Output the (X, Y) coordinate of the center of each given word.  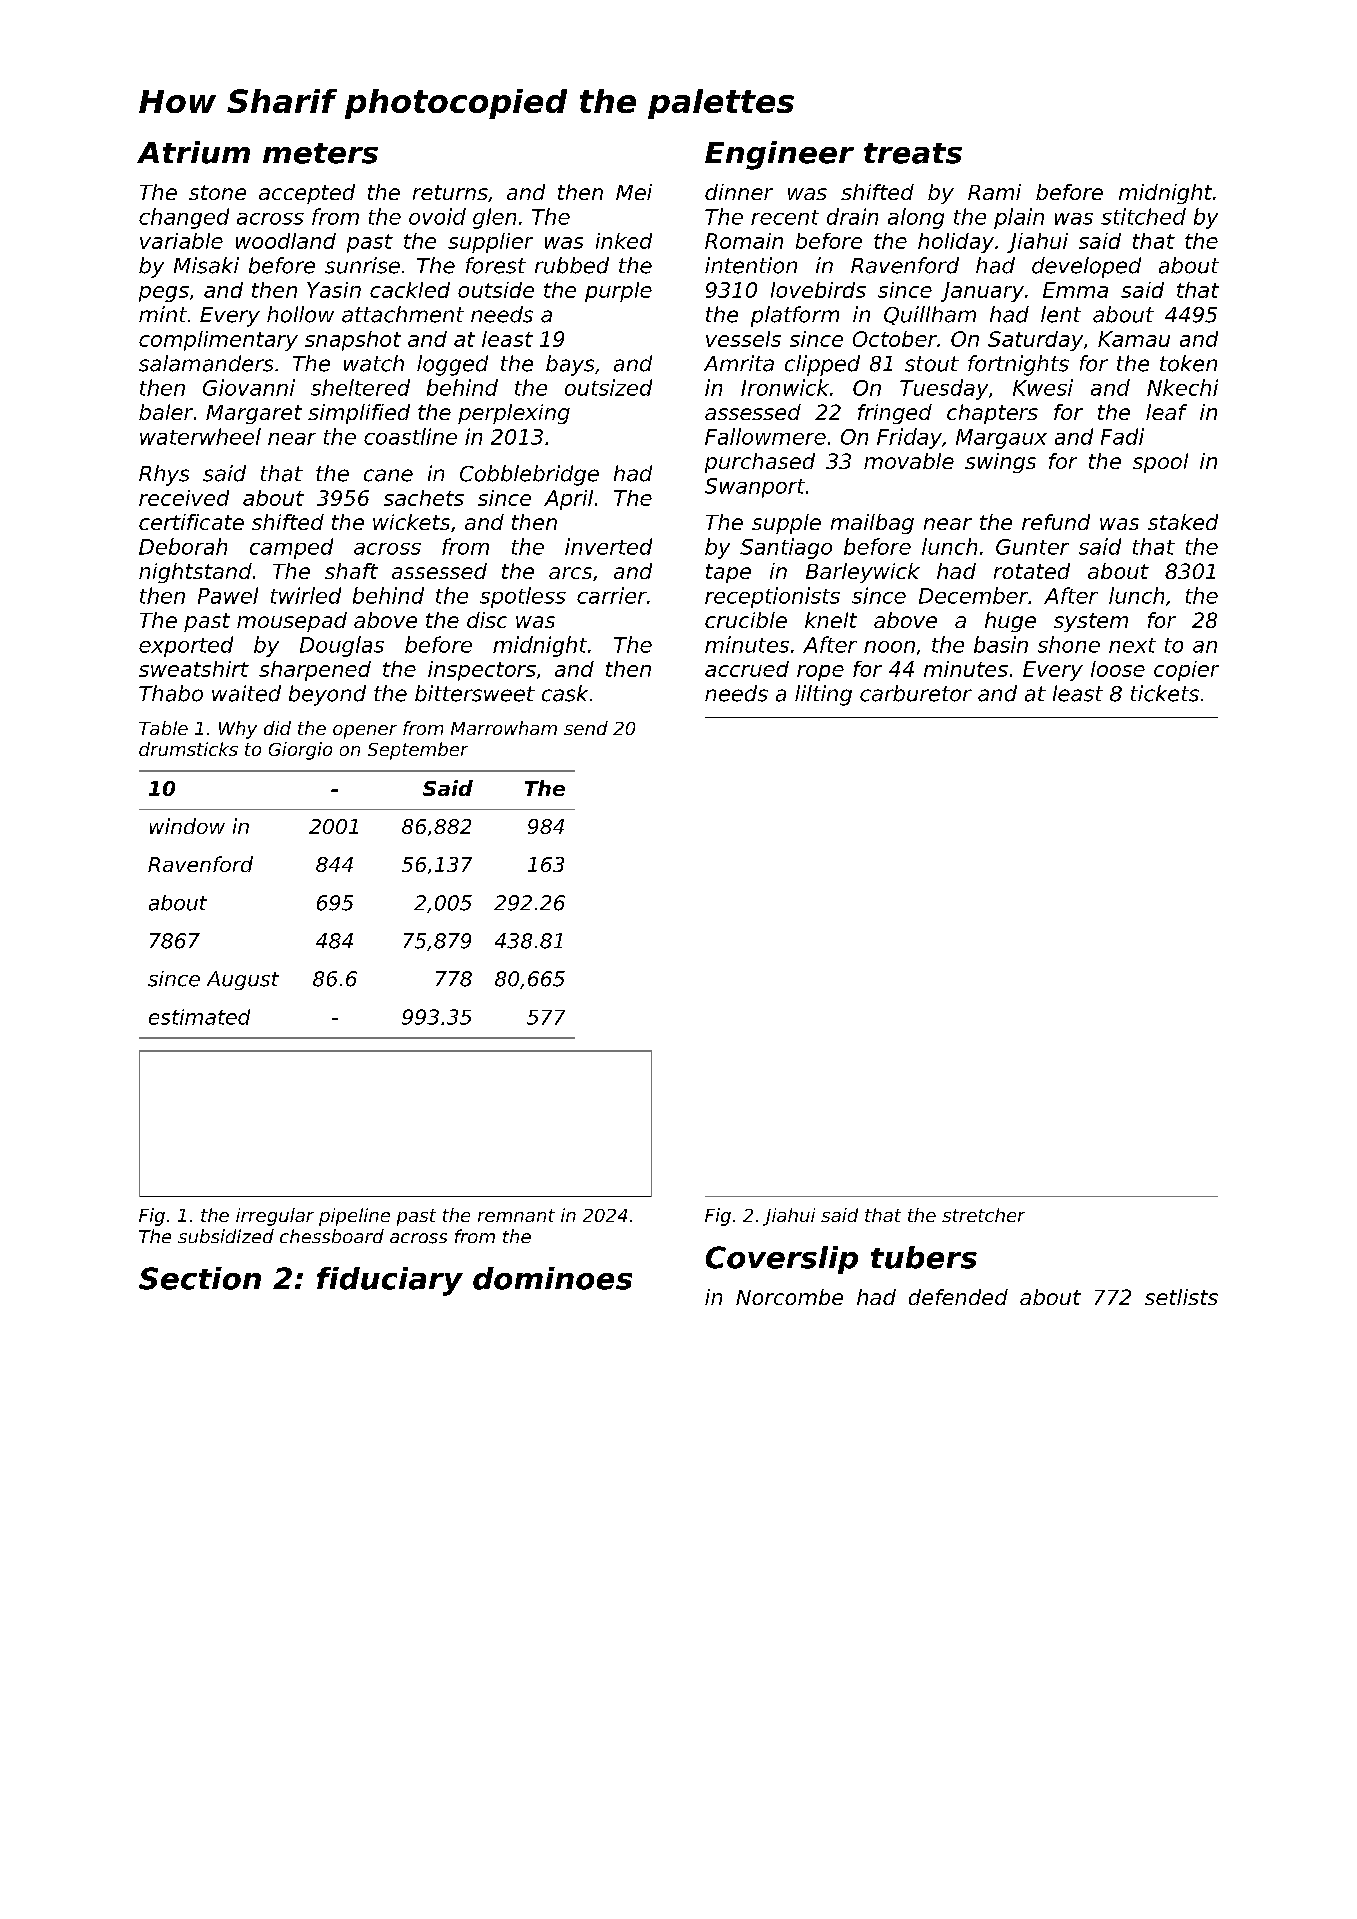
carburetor (916, 693)
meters (320, 153)
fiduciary (390, 1281)
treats (913, 153)
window (187, 826)
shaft (351, 571)
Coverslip (782, 1260)
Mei (634, 192)
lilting (823, 695)
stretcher (983, 1215)
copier (1186, 671)
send (586, 728)
